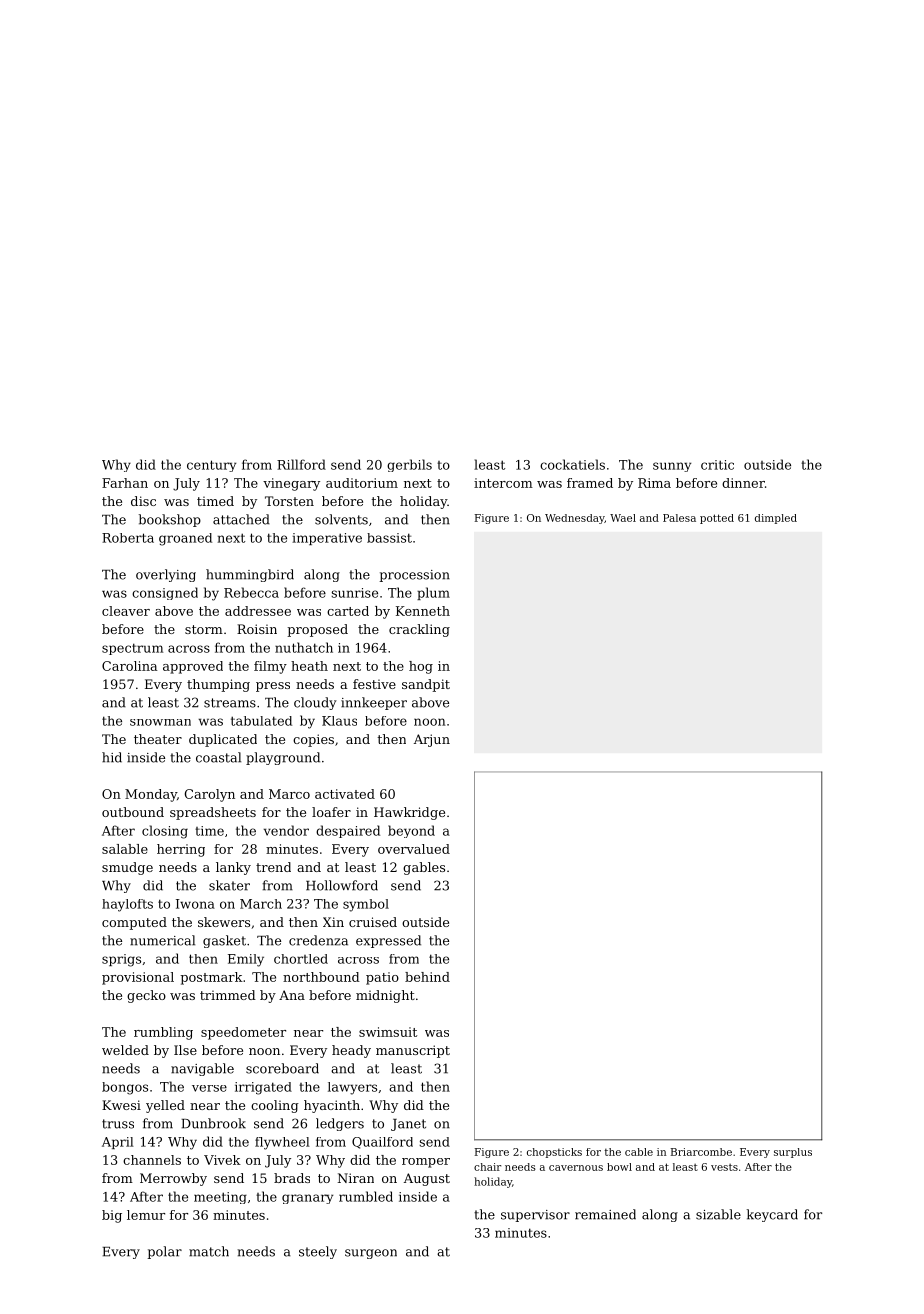 This screenshot has height=1314, width=924. What do you see at coordinates (413, 1051) in the screenshot?
I see `manuscript` at bounding box center [413, 1051].
